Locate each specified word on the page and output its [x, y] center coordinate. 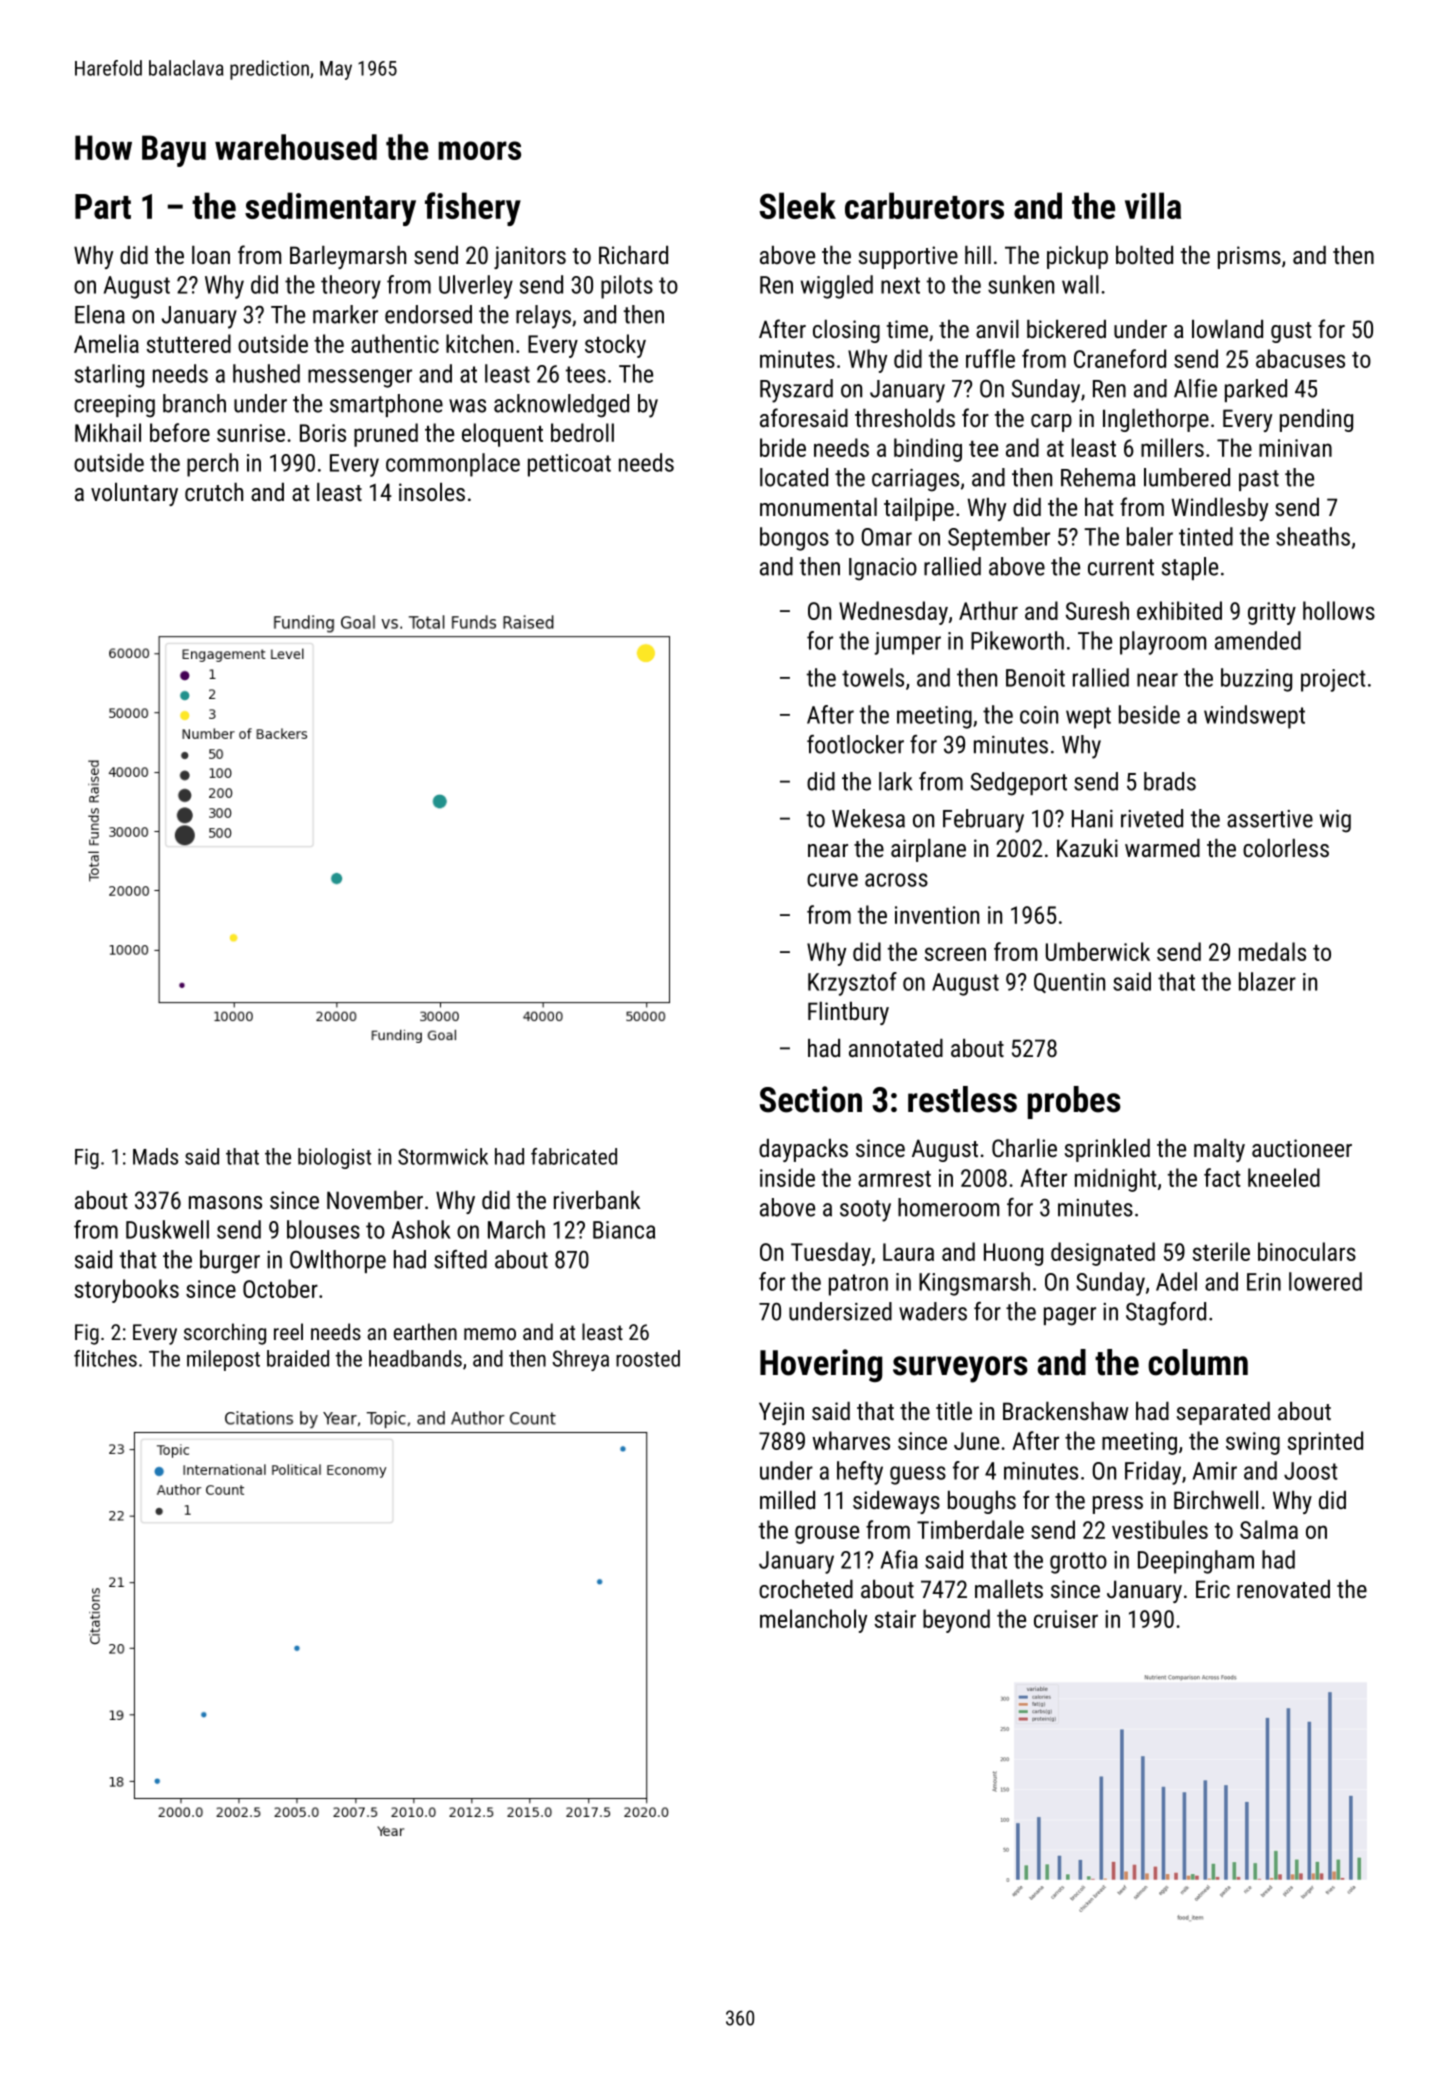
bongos [794, 539]
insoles [432, 492]
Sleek [798, 205]
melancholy [813, 1621]
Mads [155, 1156]
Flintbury [848, 1013]
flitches [105, 1358]
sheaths [1313, 536]
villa [1153, 205]
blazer [1267, 981]
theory [351, 287]
